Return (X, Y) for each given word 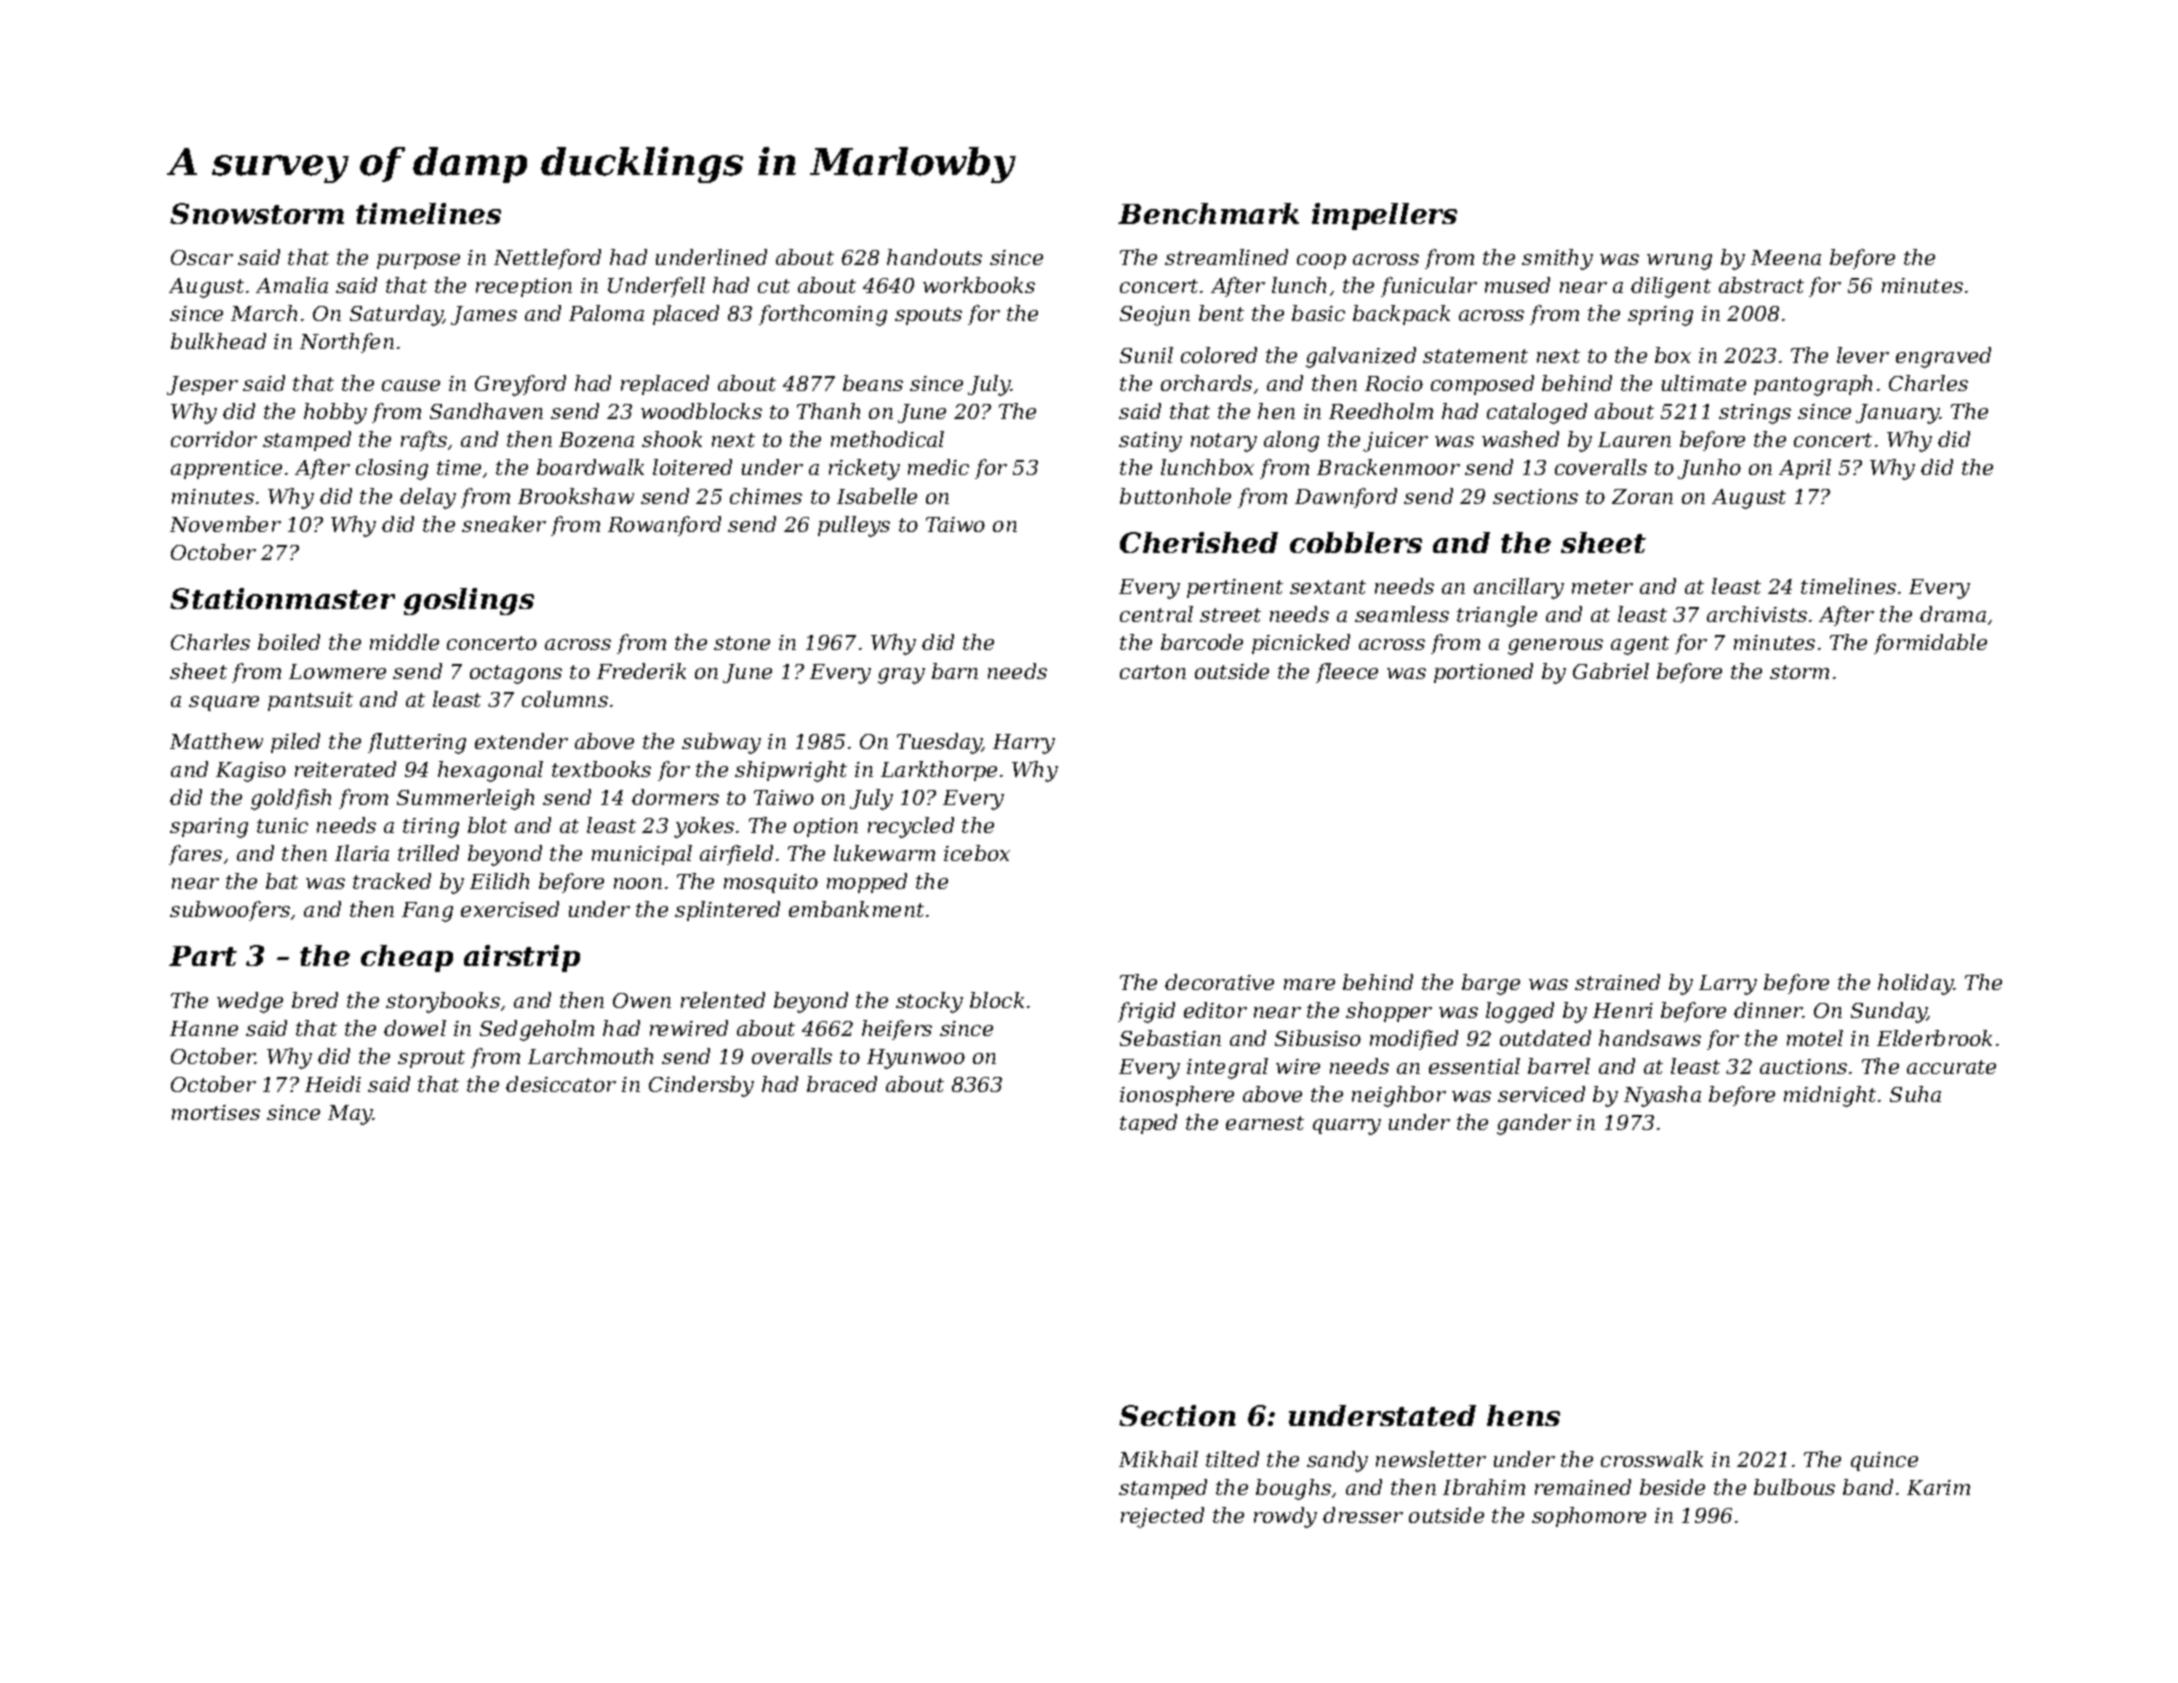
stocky (929, 1002)
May (350, 1115)
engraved (1943, 357)
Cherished (1199, 542)
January (1898, 414)
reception (524, 287)
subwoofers (230, 911)
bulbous (1794, 1487)
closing (392, 469)
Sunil (1146, 355)
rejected (1162, 1517)
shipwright (791, 771)
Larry (1728, 985)
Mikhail (1158, 1459)
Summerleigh (465, 799)
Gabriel (1611, 671)
